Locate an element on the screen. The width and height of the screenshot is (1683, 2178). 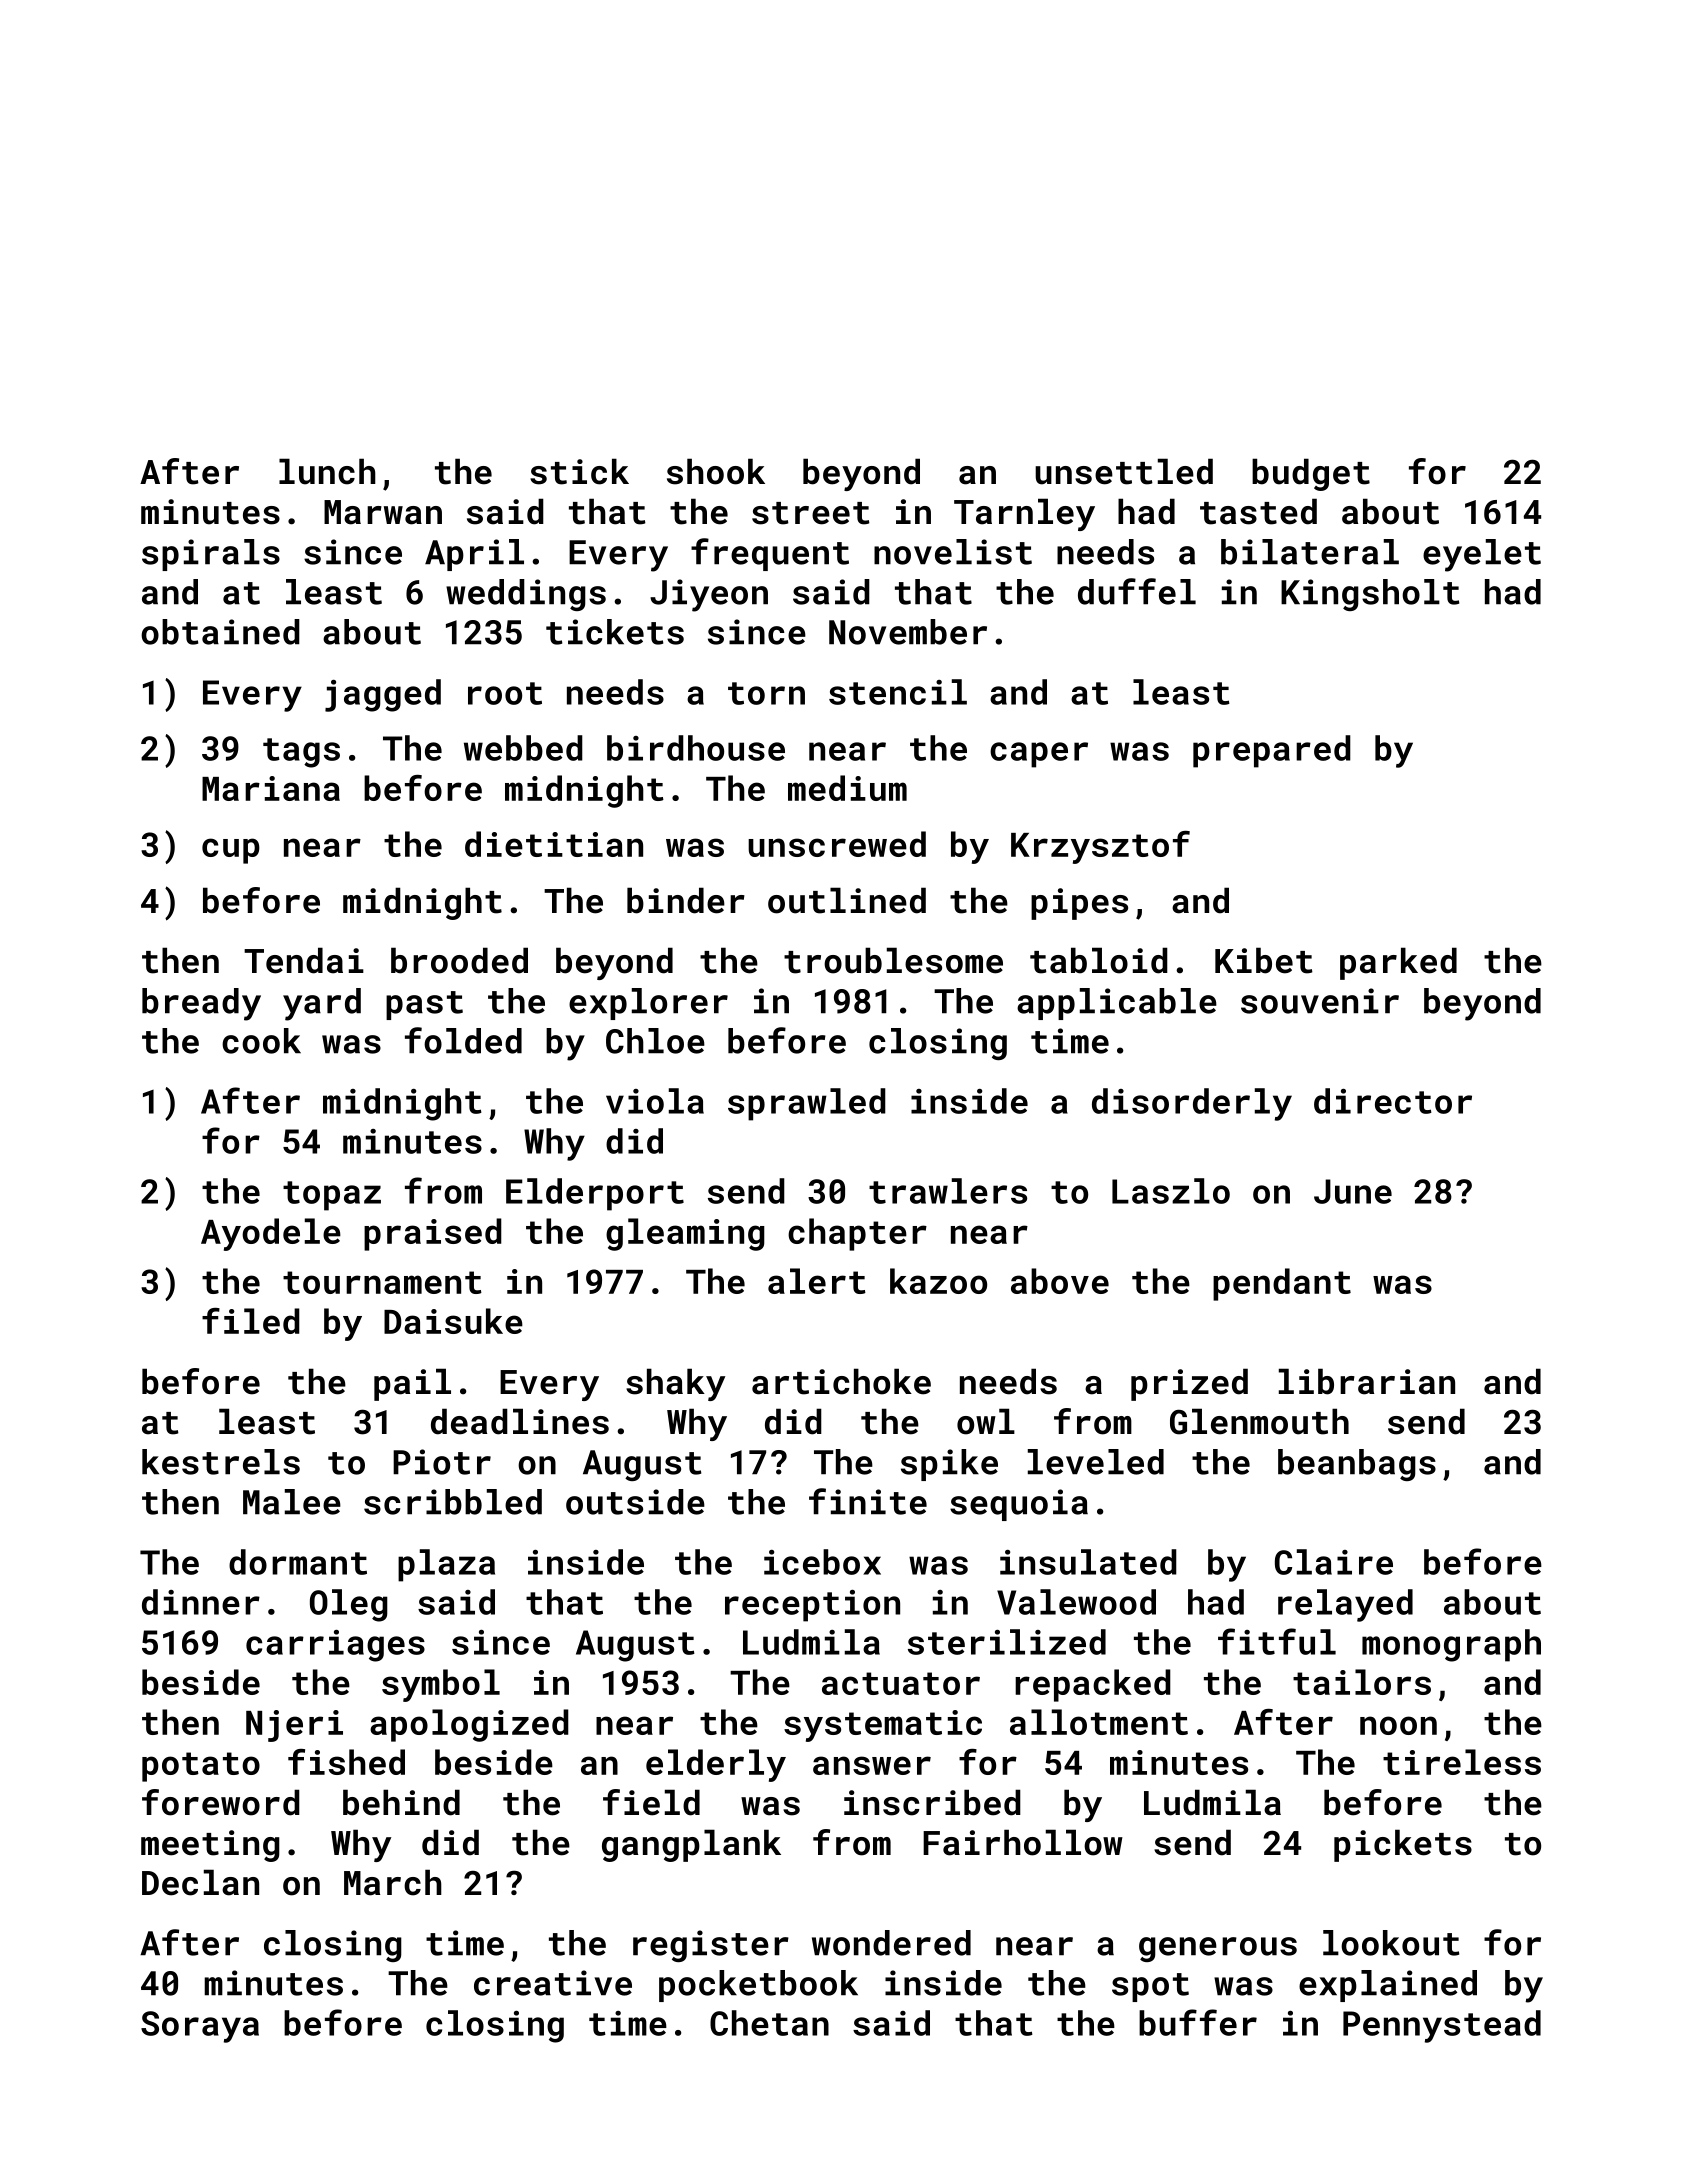
explorer is located at coordinates (648, 1004).
